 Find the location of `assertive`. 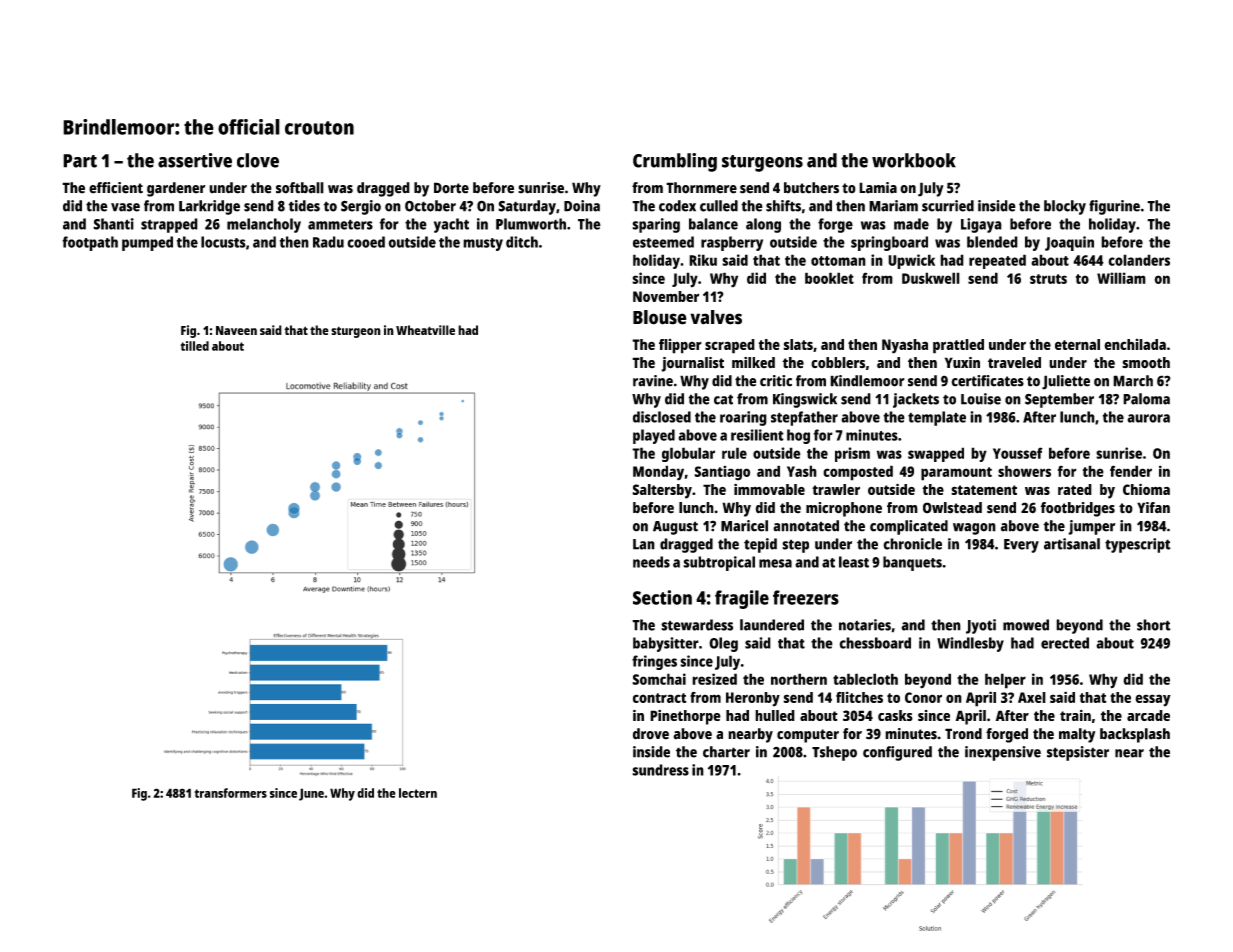

assertive is located at coordinates (195, 160).
